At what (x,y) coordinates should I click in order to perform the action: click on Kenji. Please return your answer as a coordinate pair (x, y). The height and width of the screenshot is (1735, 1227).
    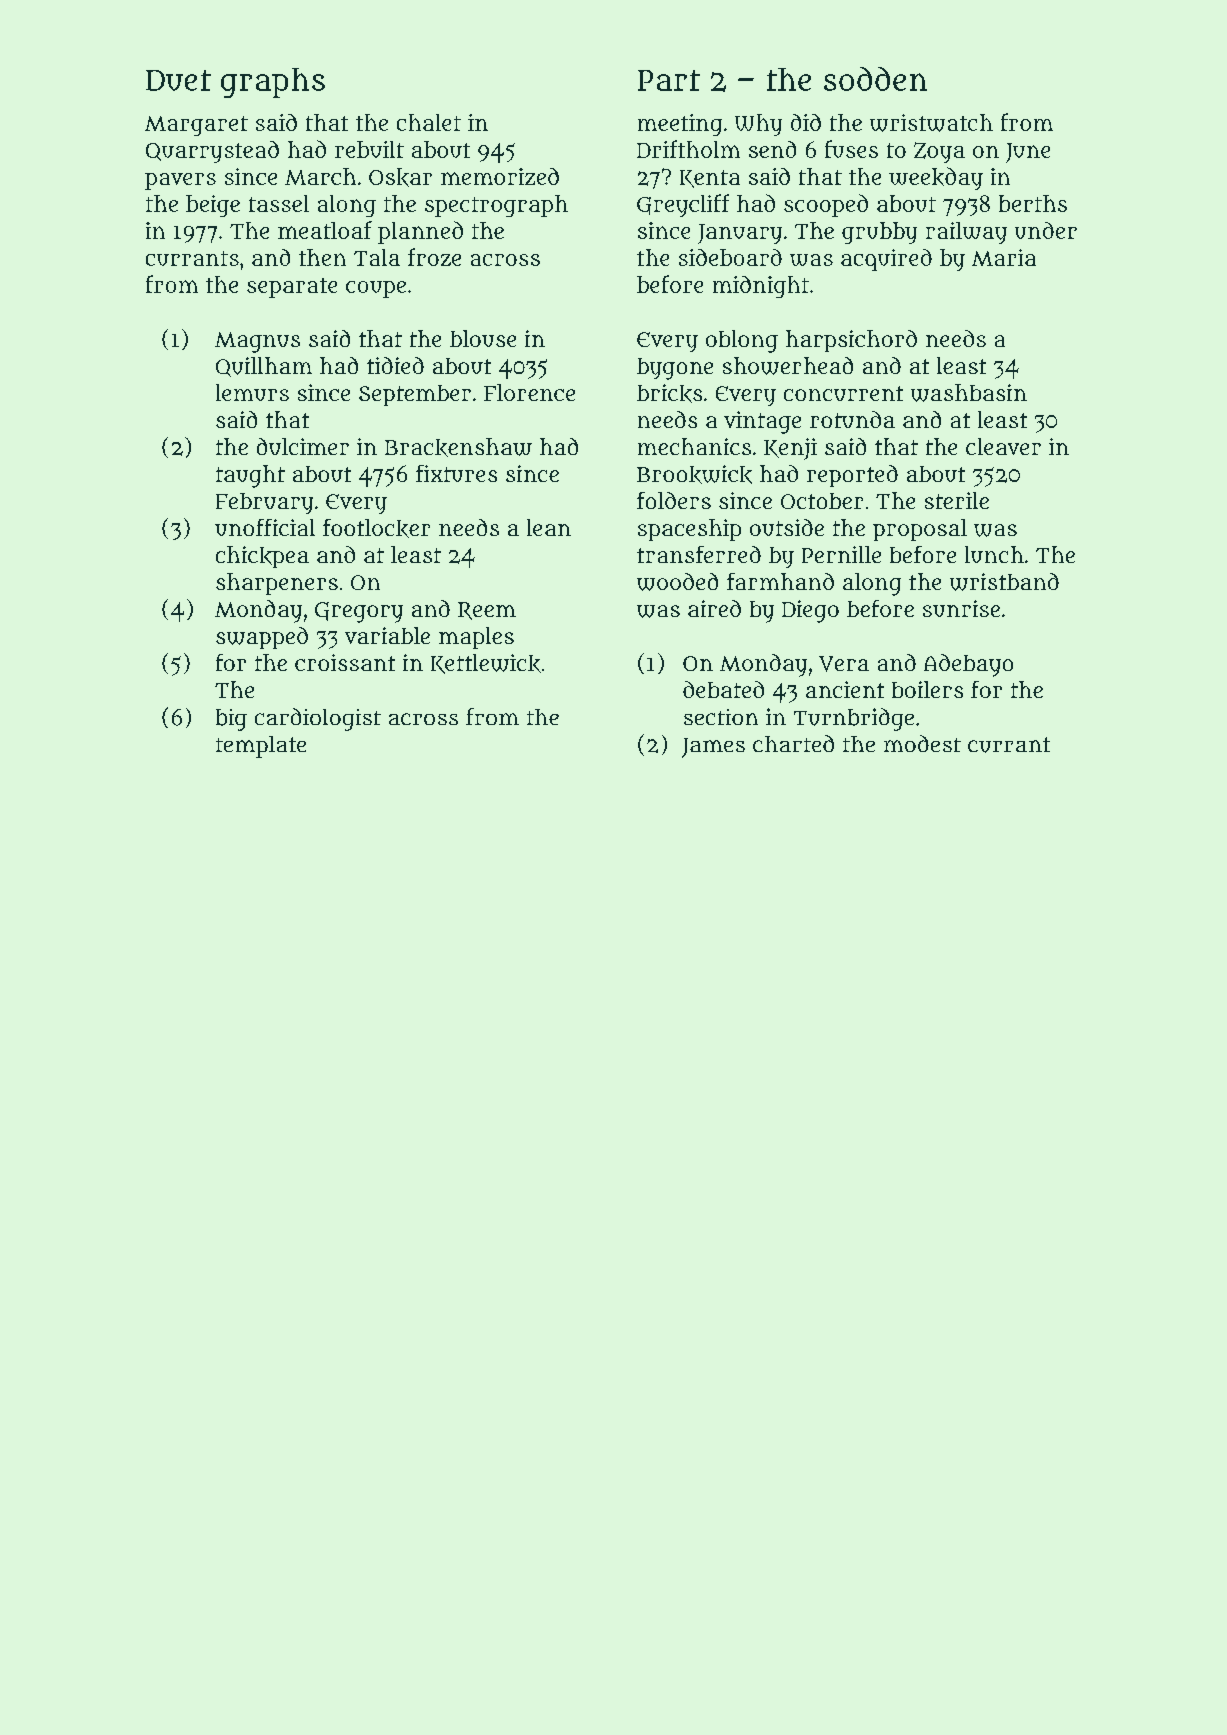
    Looking at the image, I should click on (790, 449).
